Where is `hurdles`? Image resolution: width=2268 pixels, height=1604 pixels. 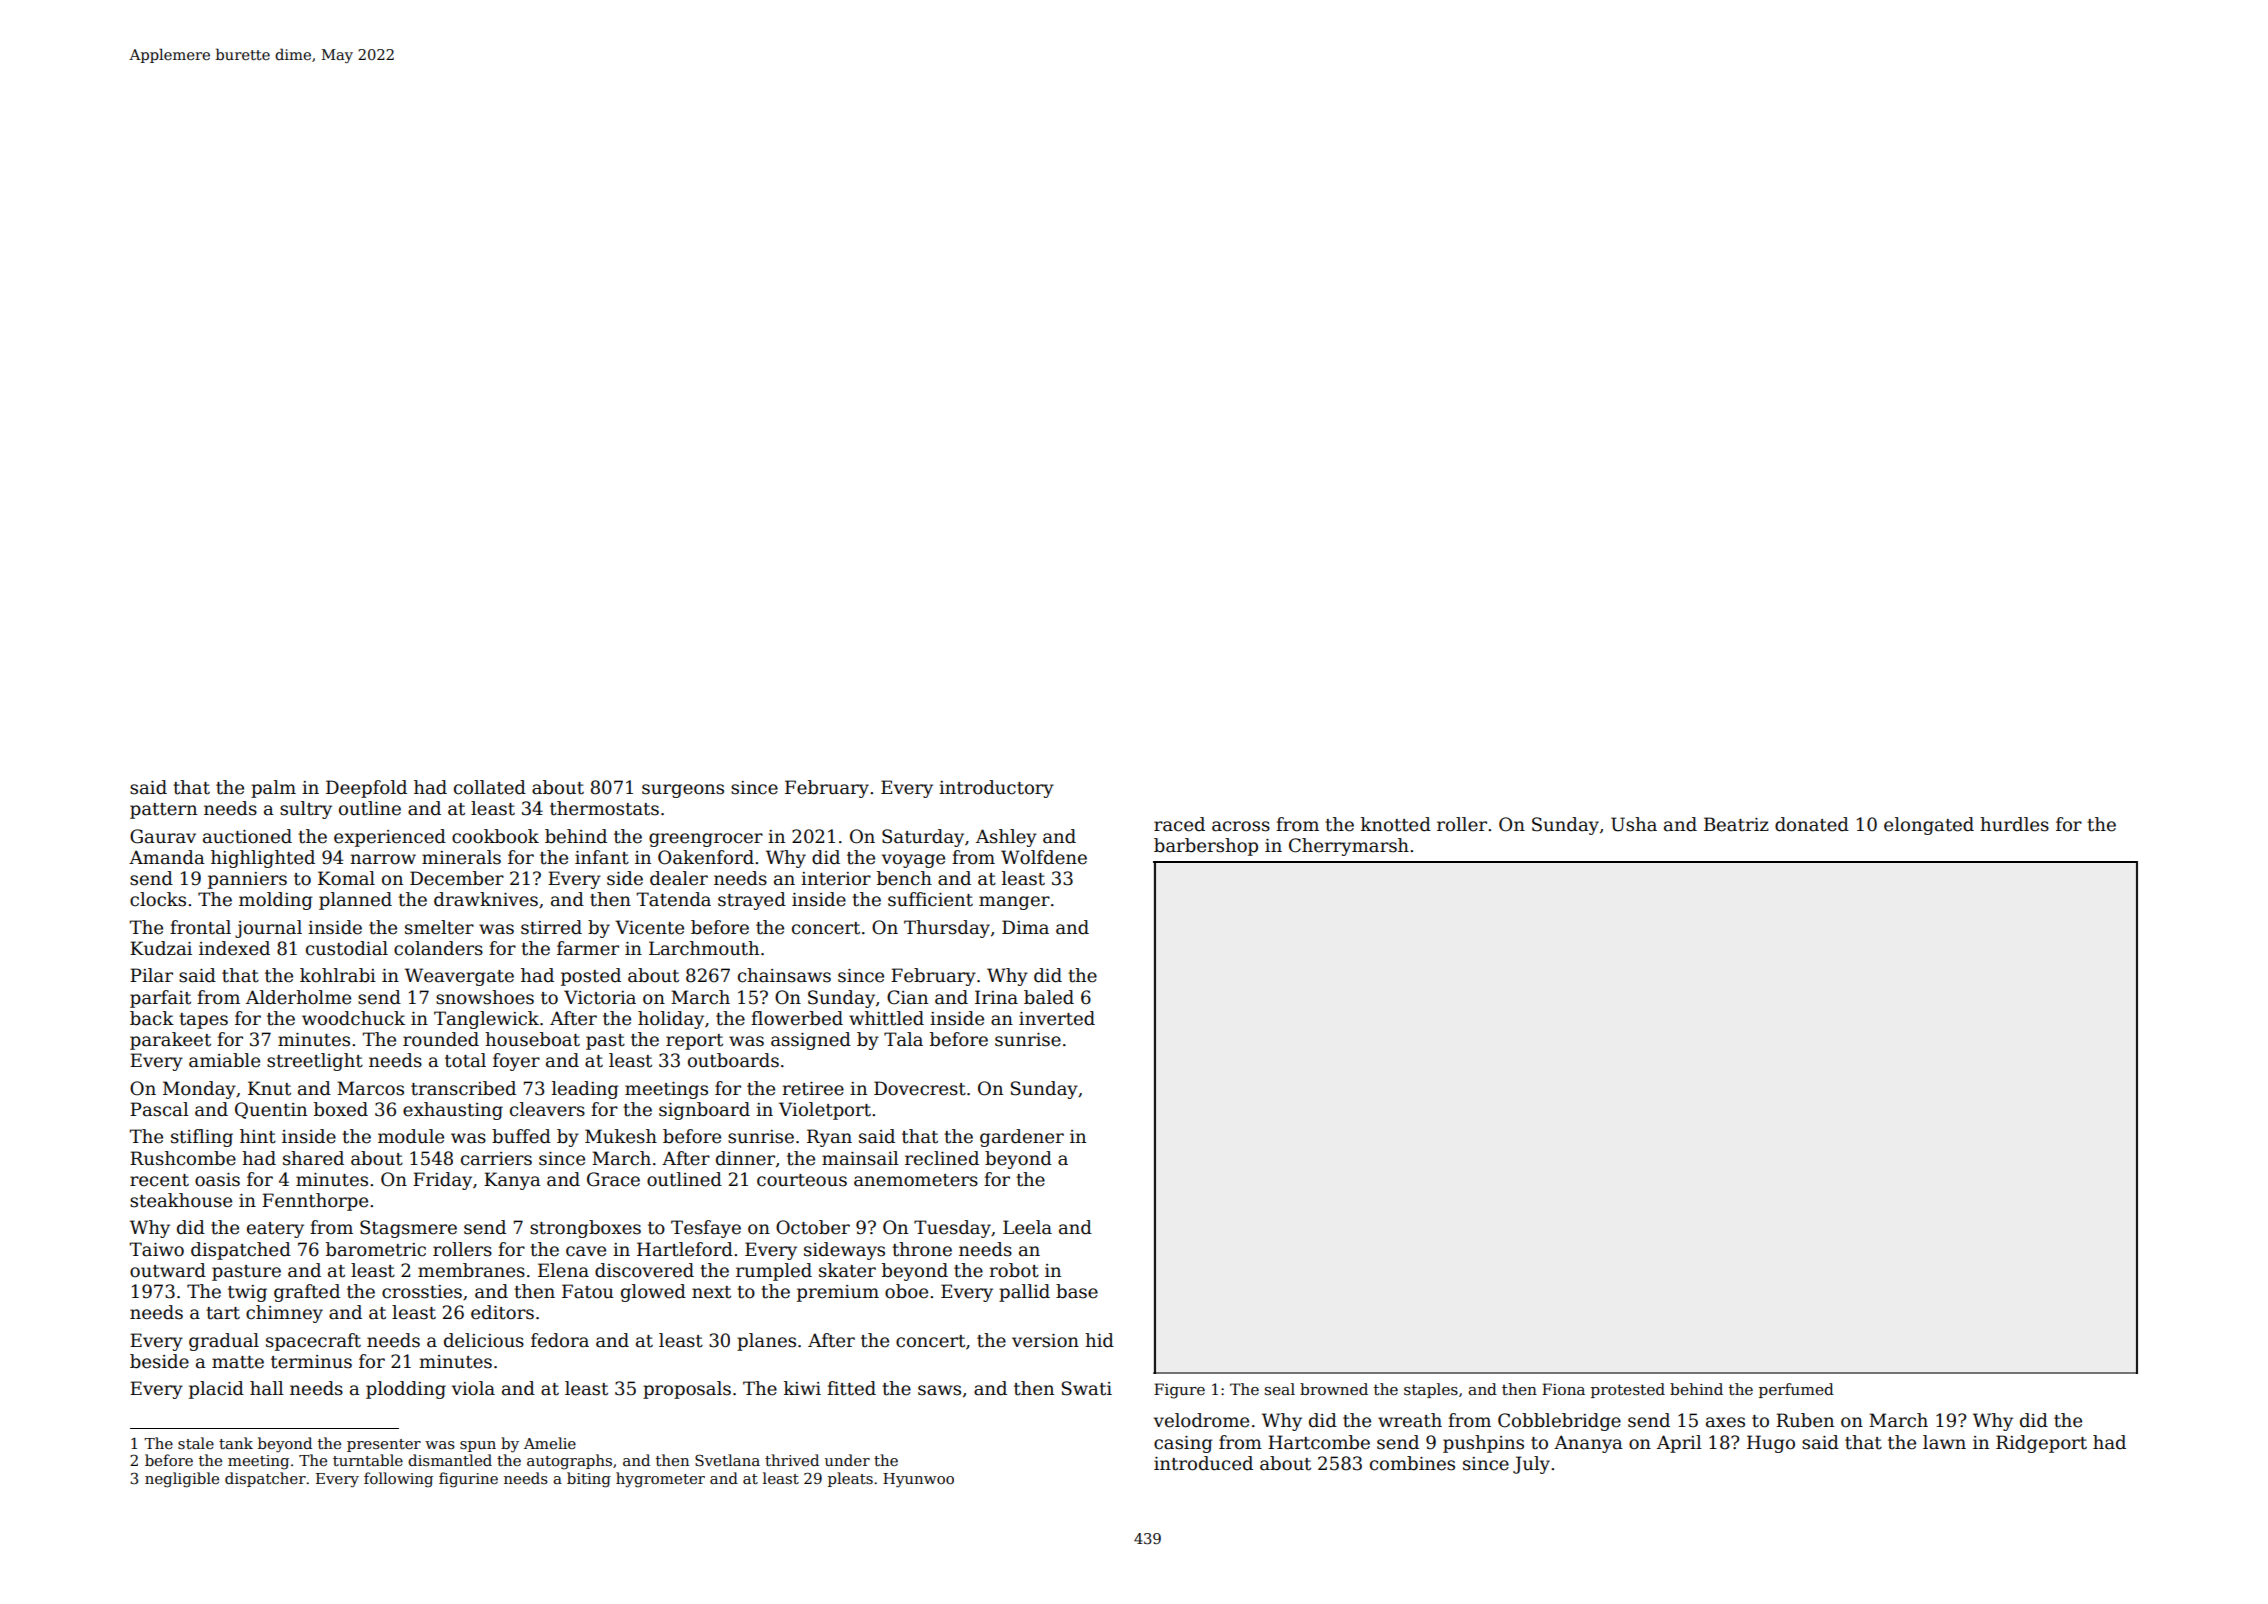
hurdles is located at coordinates (2014, 824).
